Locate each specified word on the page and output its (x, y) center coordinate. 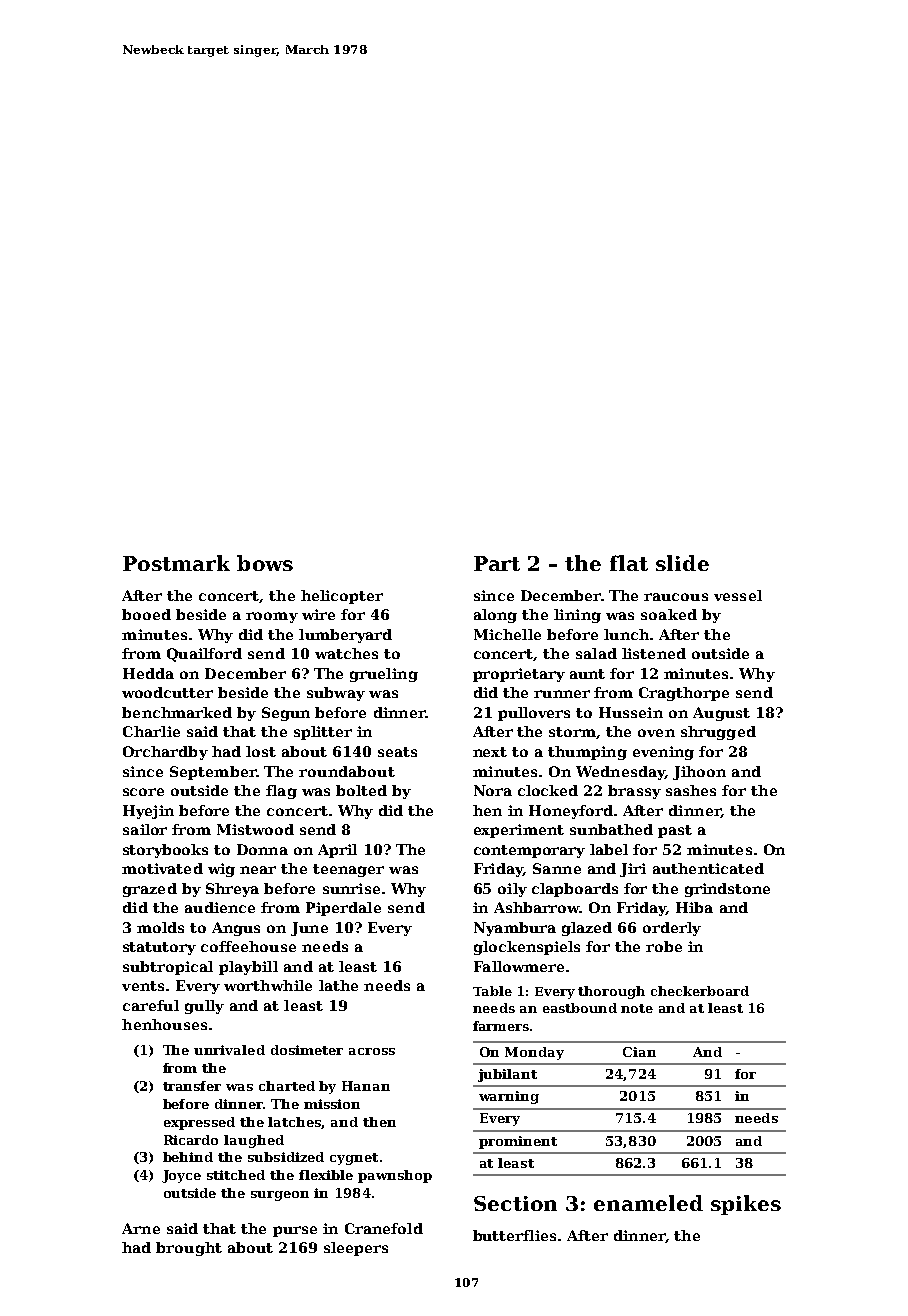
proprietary (519, 675)
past (675, 831)
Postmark (176, 563)
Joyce (181, 1176)
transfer (192, 1086)
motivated (162, 868)
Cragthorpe (684, 694)
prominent (518, 1142)
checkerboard (700, 991)
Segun (286, 714)
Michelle (507, 634)
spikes (746, 1205)
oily (512, 890)
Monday (534, 1053)
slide (682, 563)
